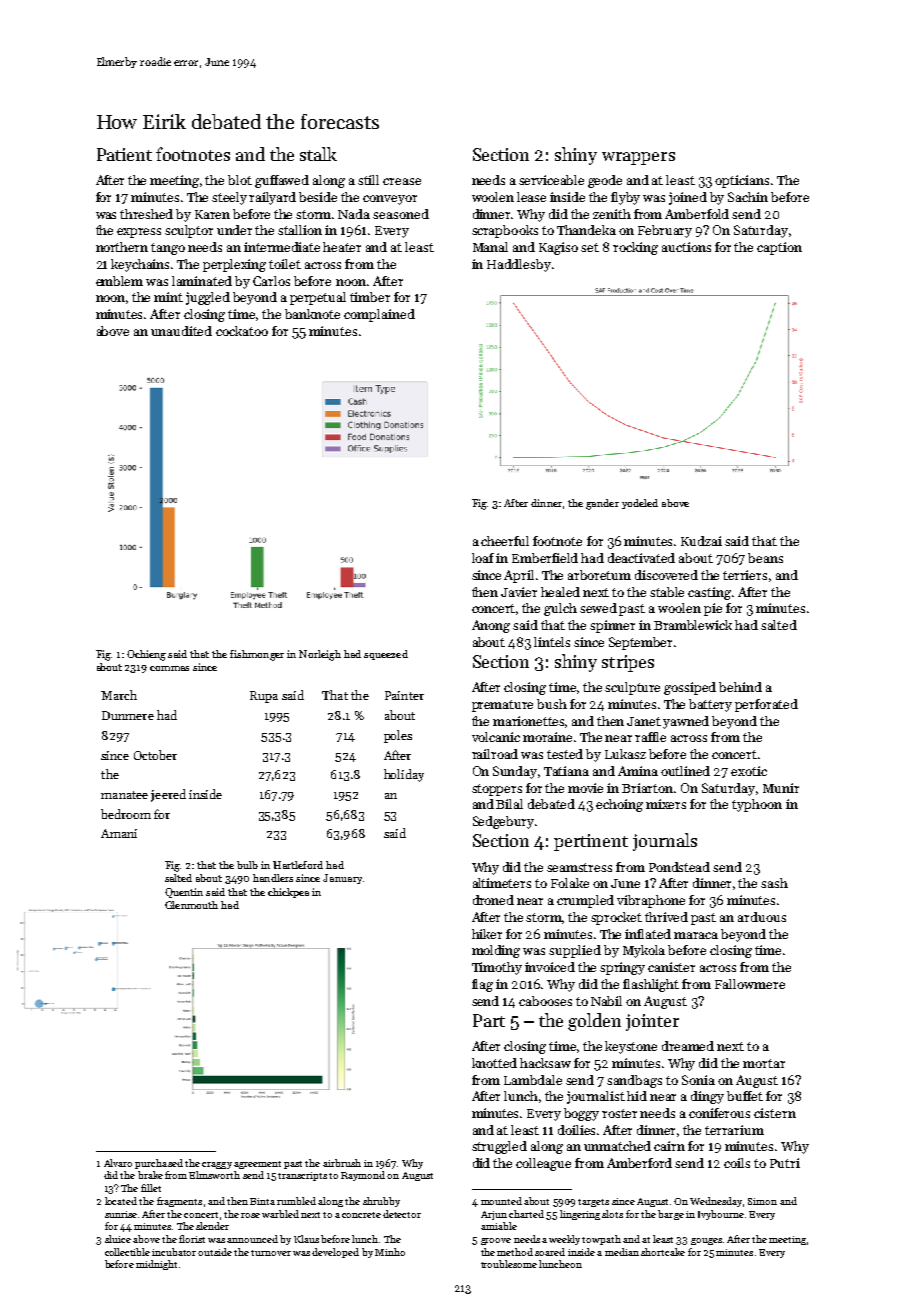 Image resolution: width=908 pixels, height=1316 pixels. I want to click on movie, so click(585, 788).
